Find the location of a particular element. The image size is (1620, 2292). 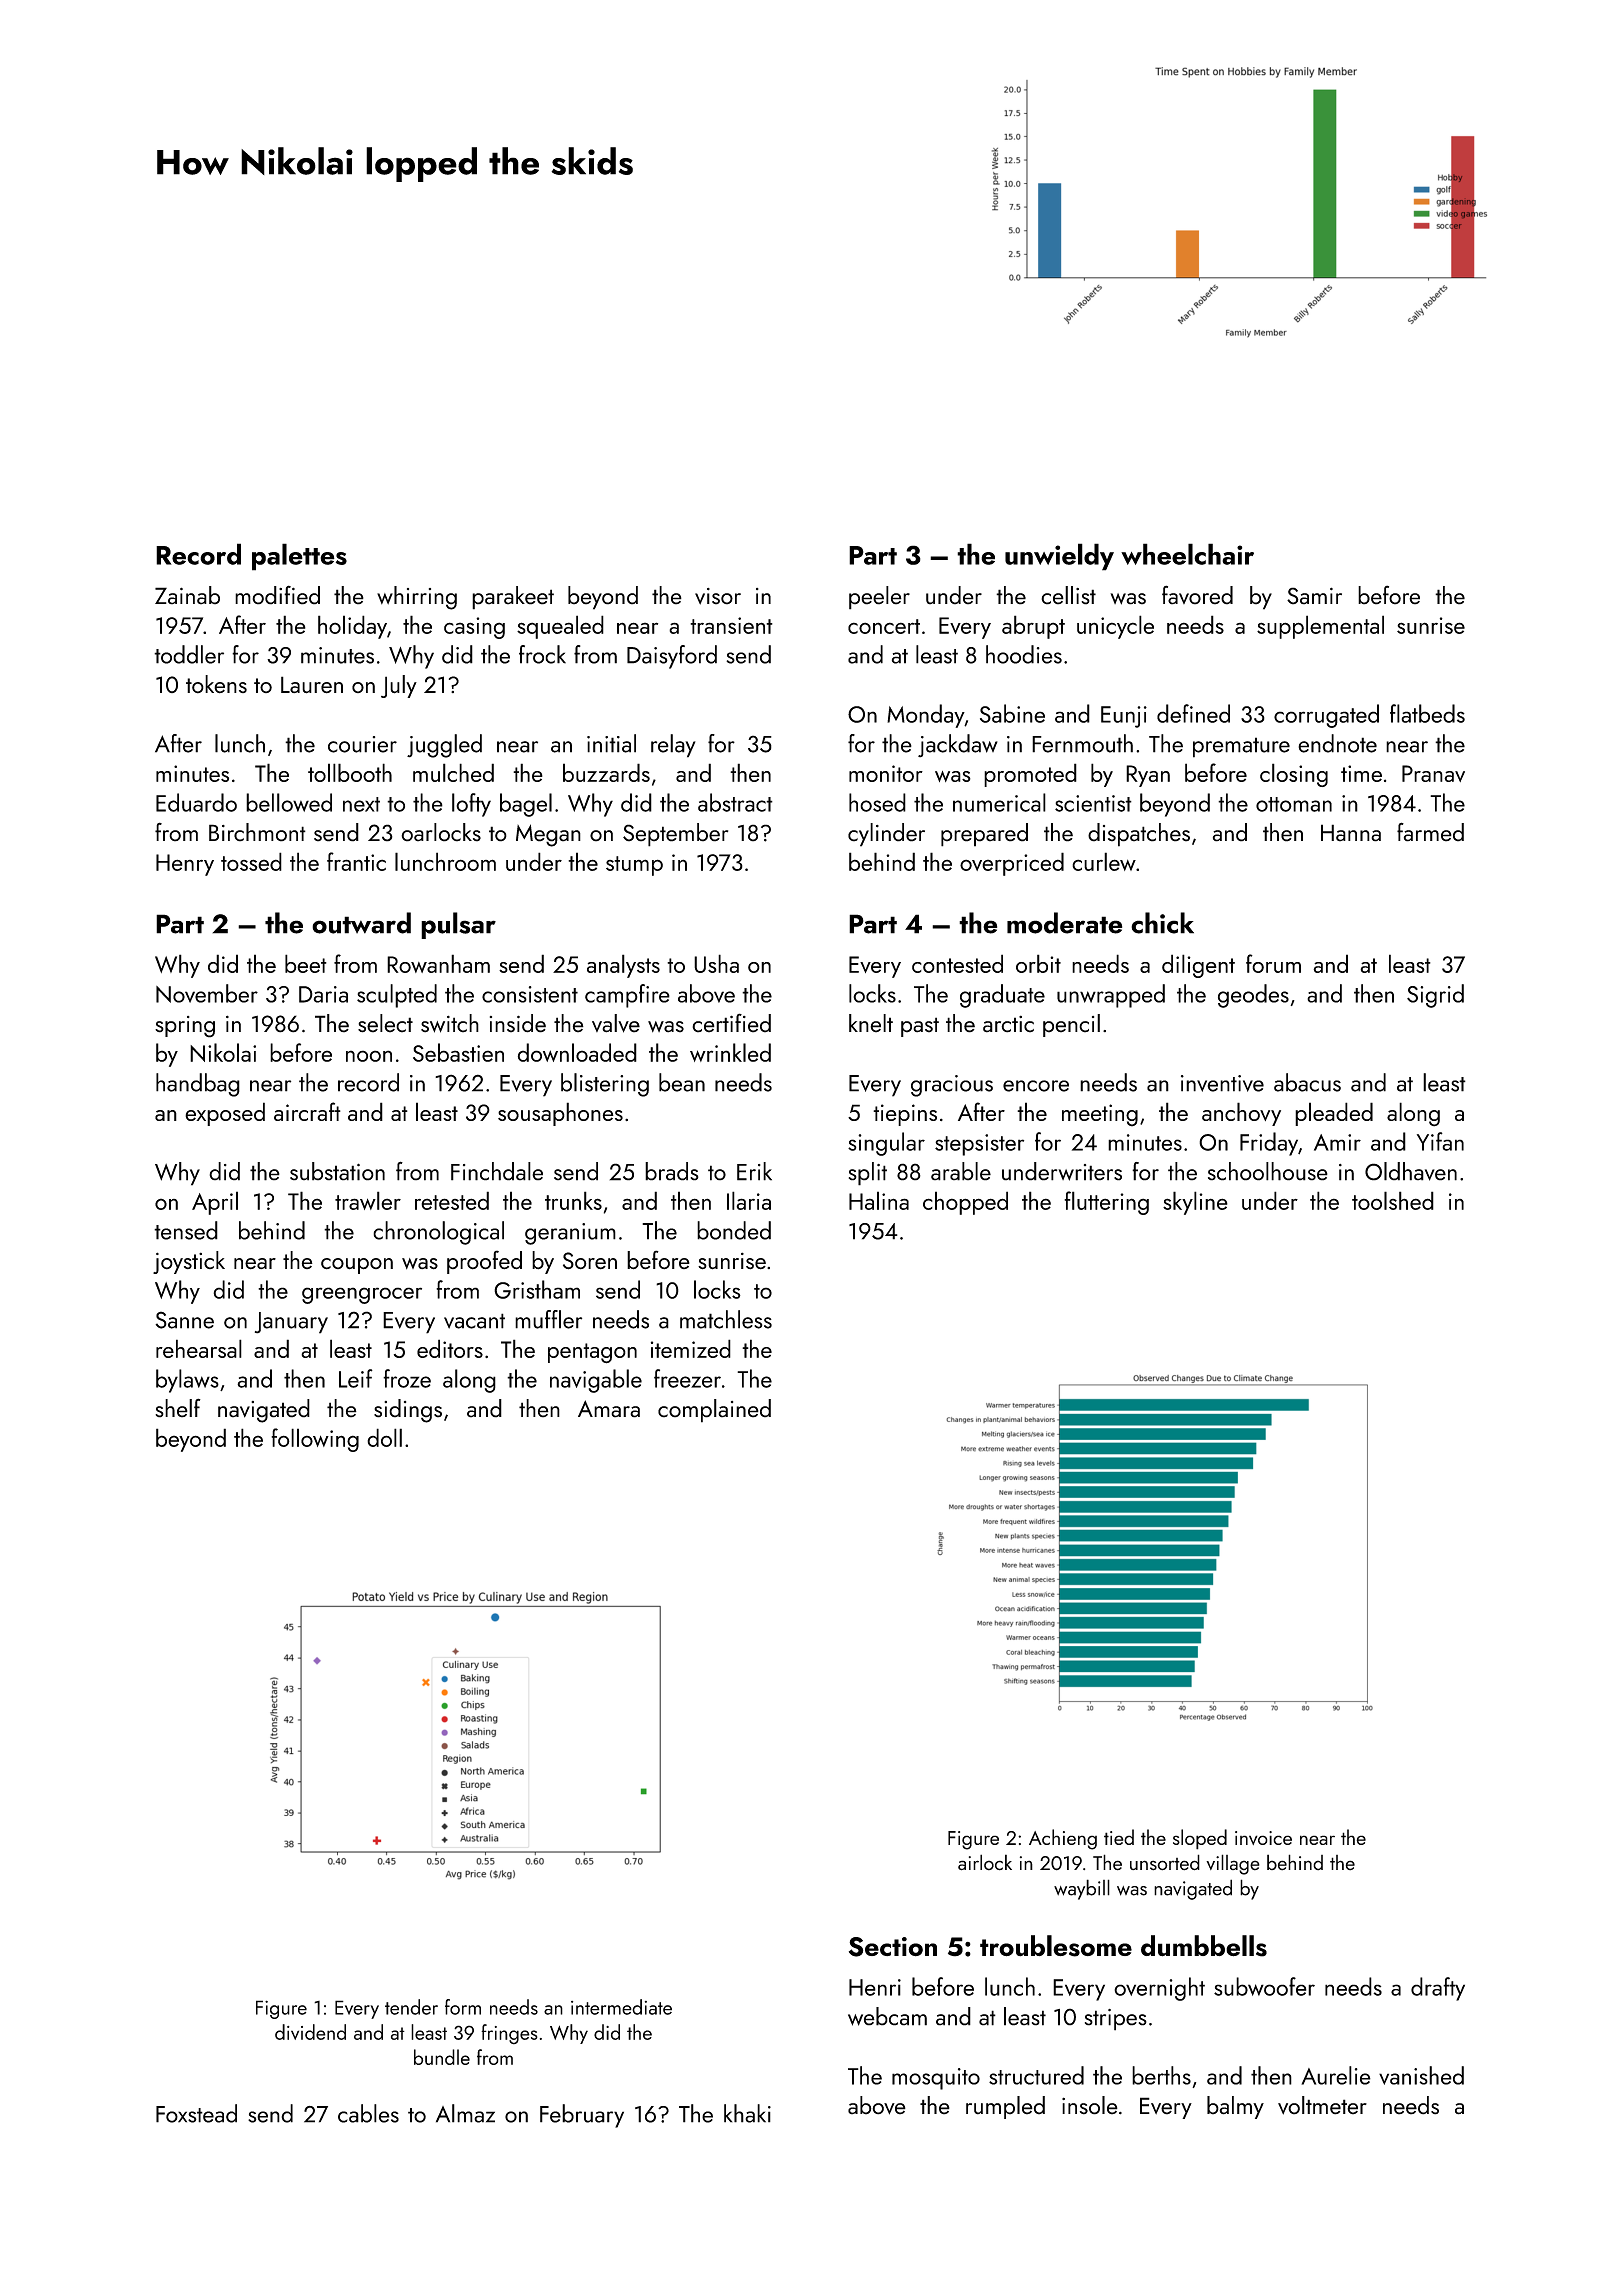

troublesome is located at coordinates (1056, 1946).
